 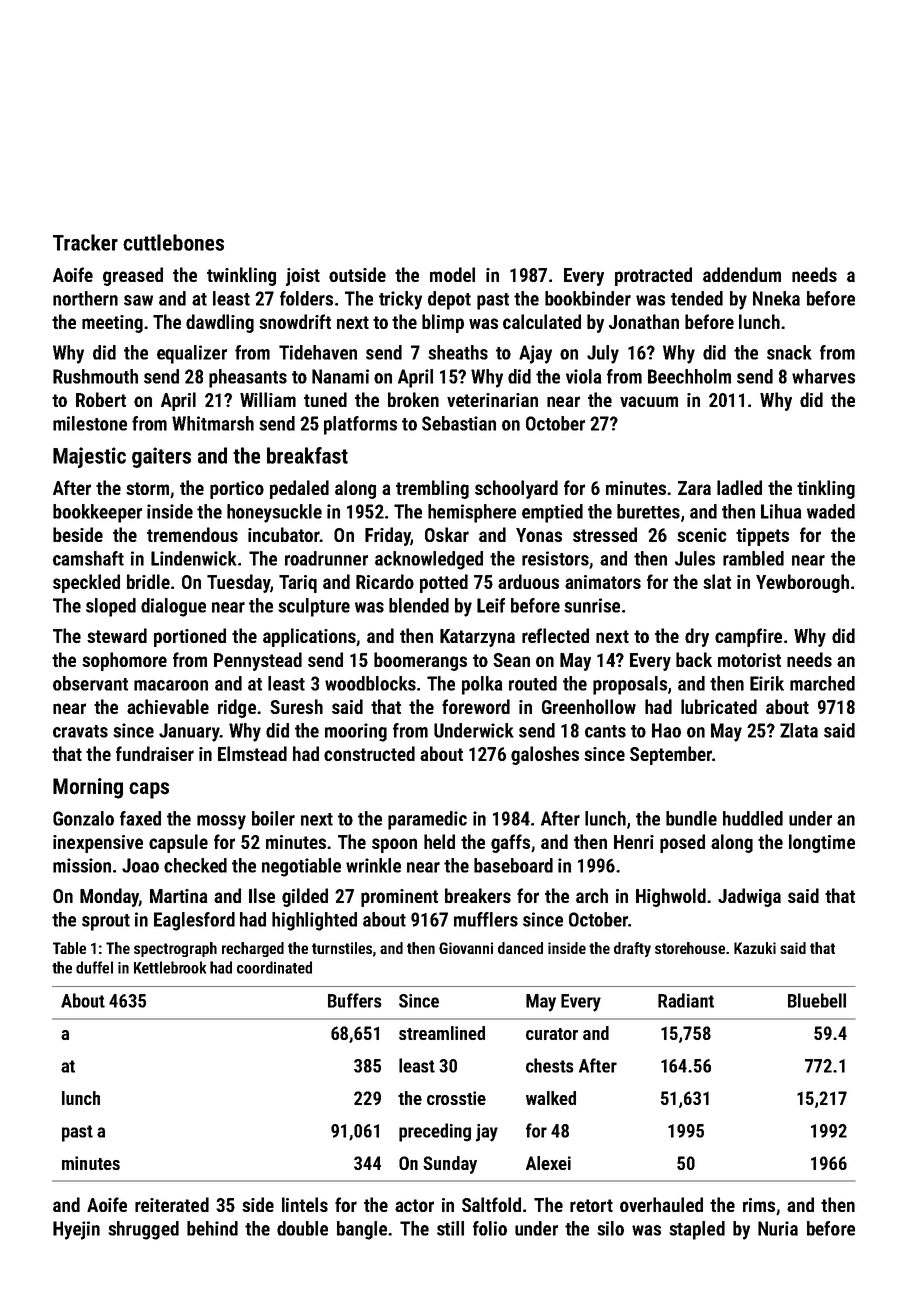 I want to click on observant, so click(x=90, y=683).
